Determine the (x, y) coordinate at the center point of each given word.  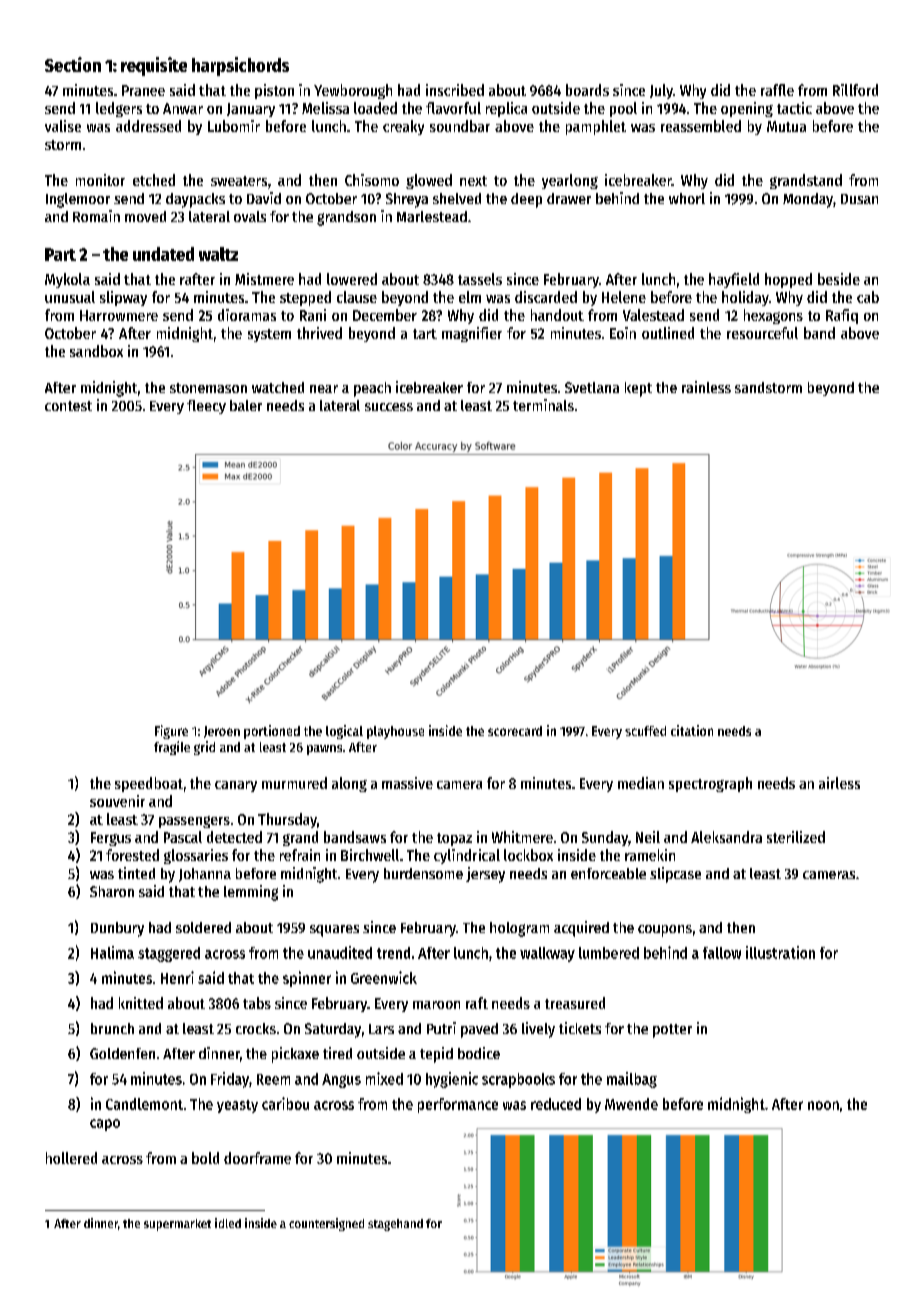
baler (246, 405)
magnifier (472, 334)
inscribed (455, 90)
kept (638, 389)
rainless (706, 387)
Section (73, 64)
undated (163, 254)
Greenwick (384, 977)
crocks (256, 1028)
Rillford (855, 90)
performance (458, 1105)
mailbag (632, 1080)
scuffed (645, 731)
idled (228, 1223)
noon (823, 1105)
